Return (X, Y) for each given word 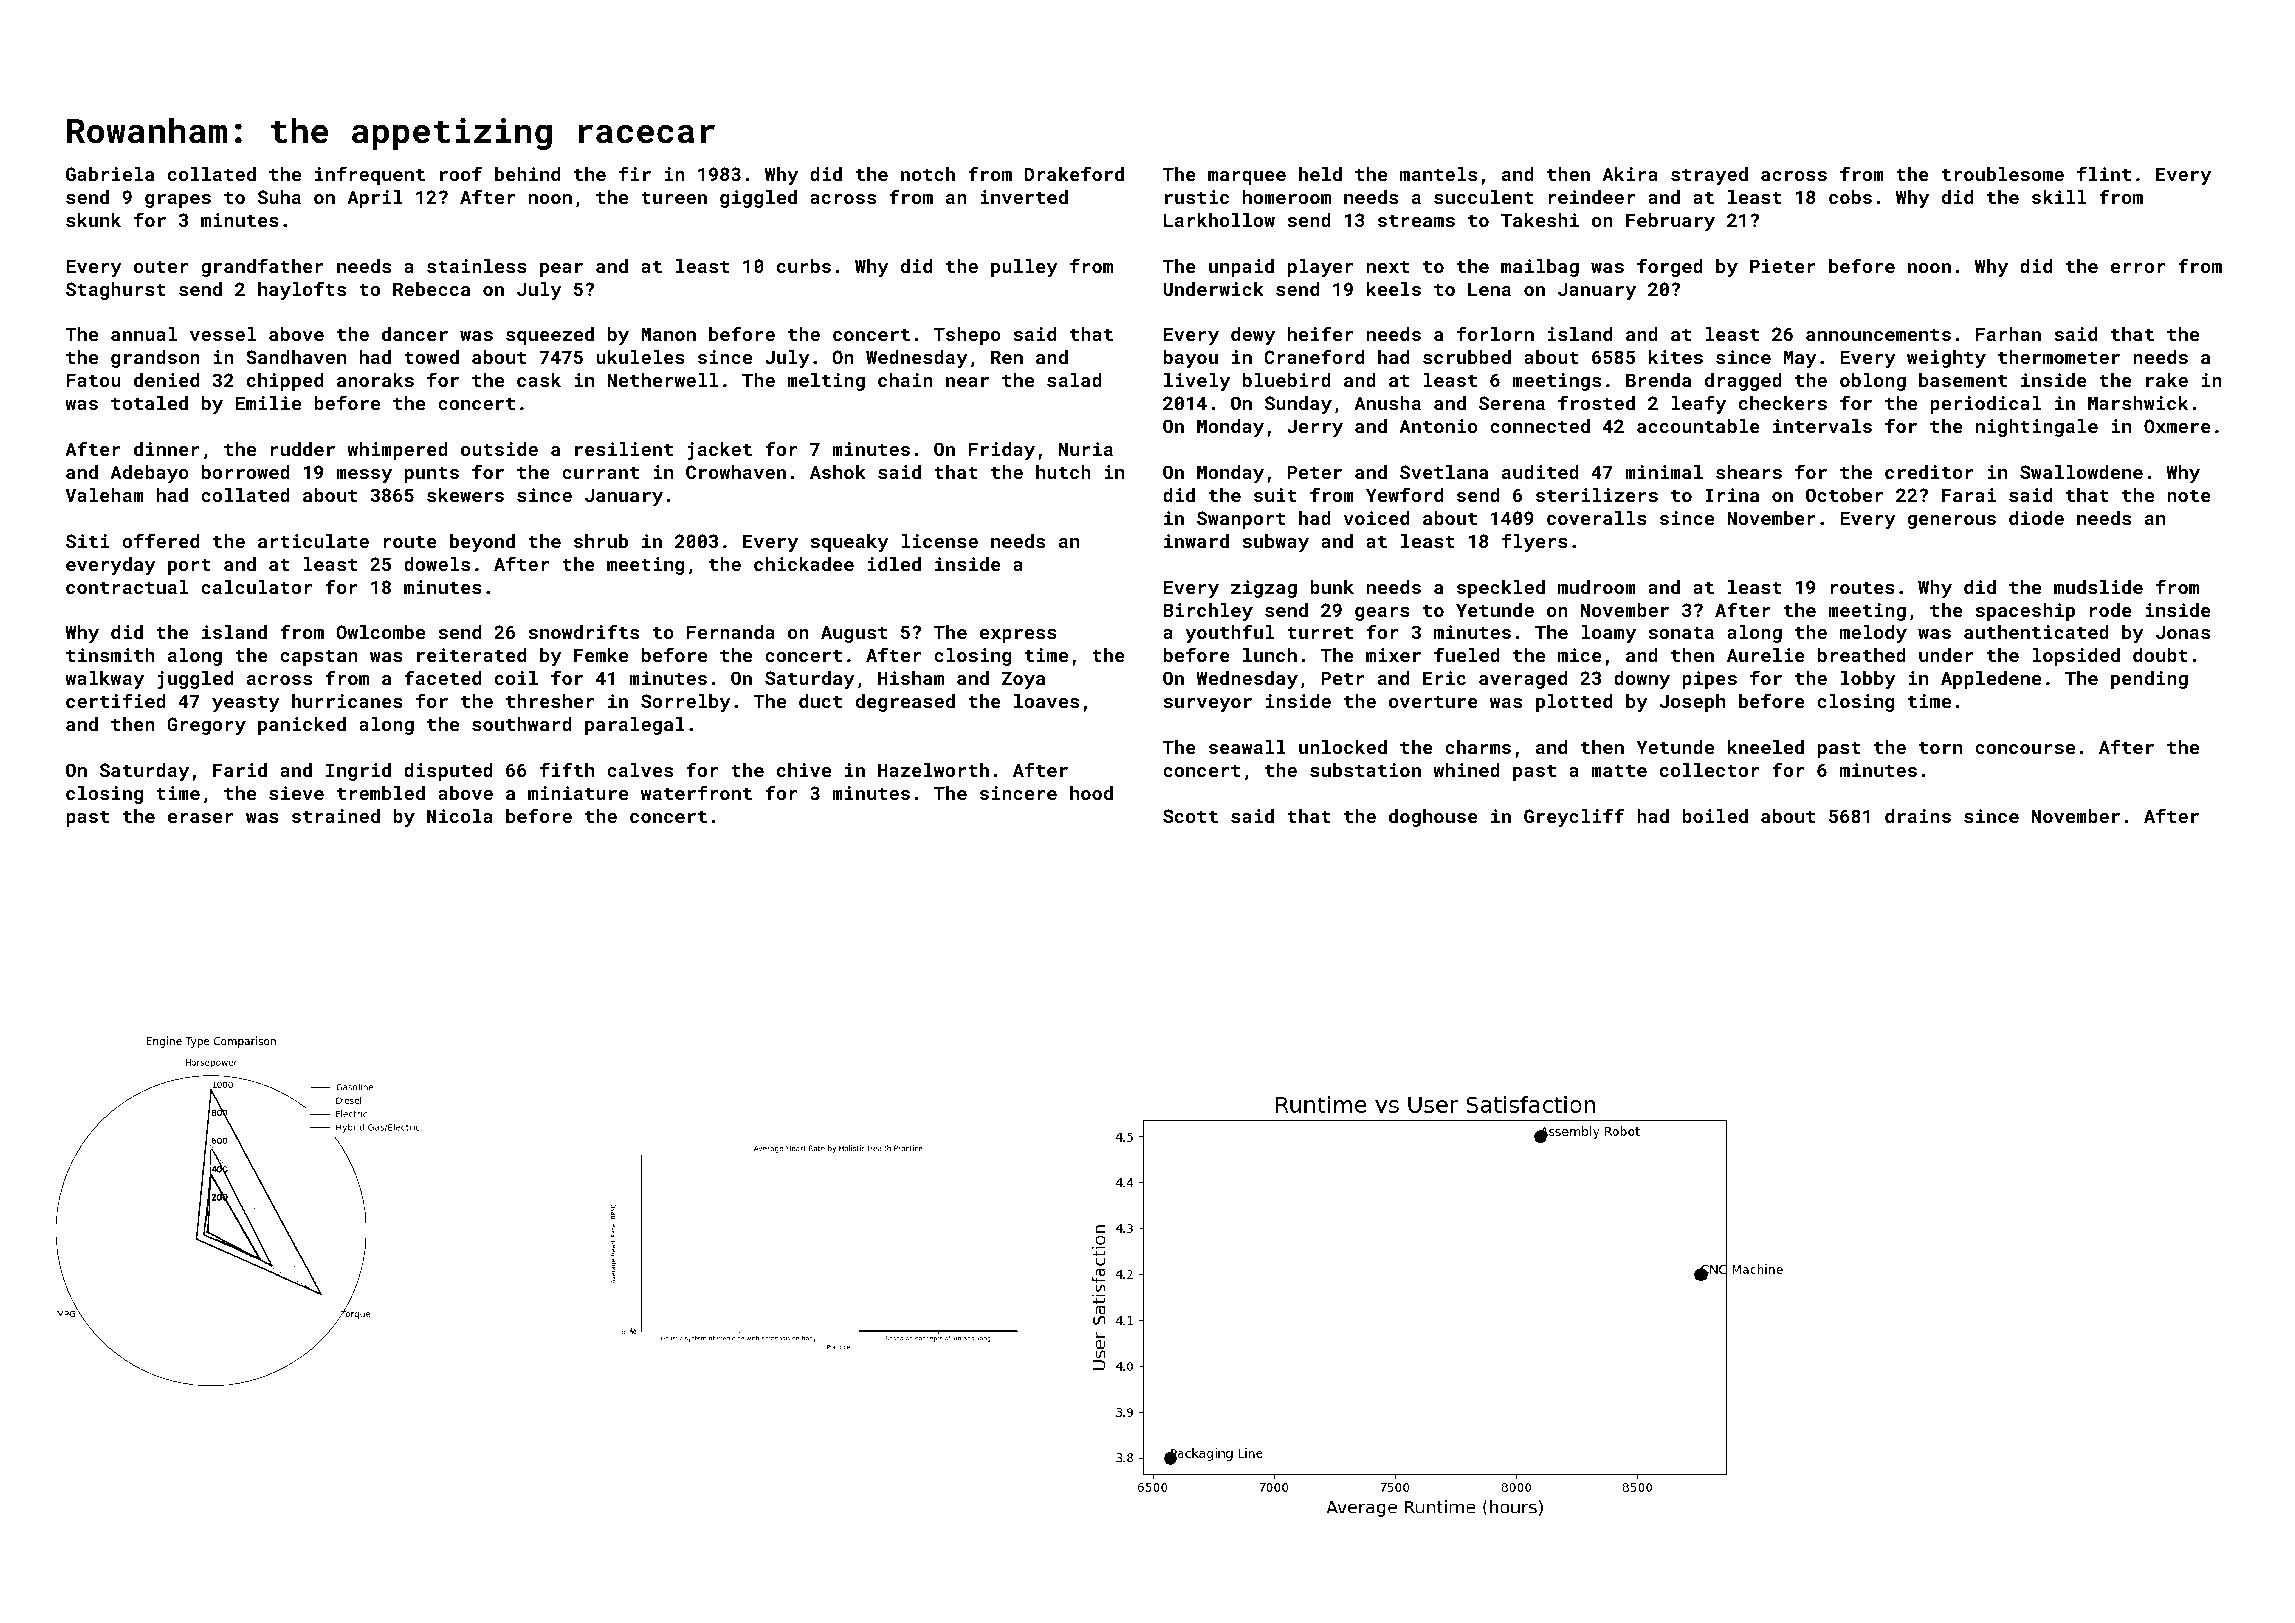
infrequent (370, 175)
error (2138, 268)
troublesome (2003, 174)
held (1320, 174)
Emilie (268, 403)
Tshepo (967, 336)
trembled (381, 793)
